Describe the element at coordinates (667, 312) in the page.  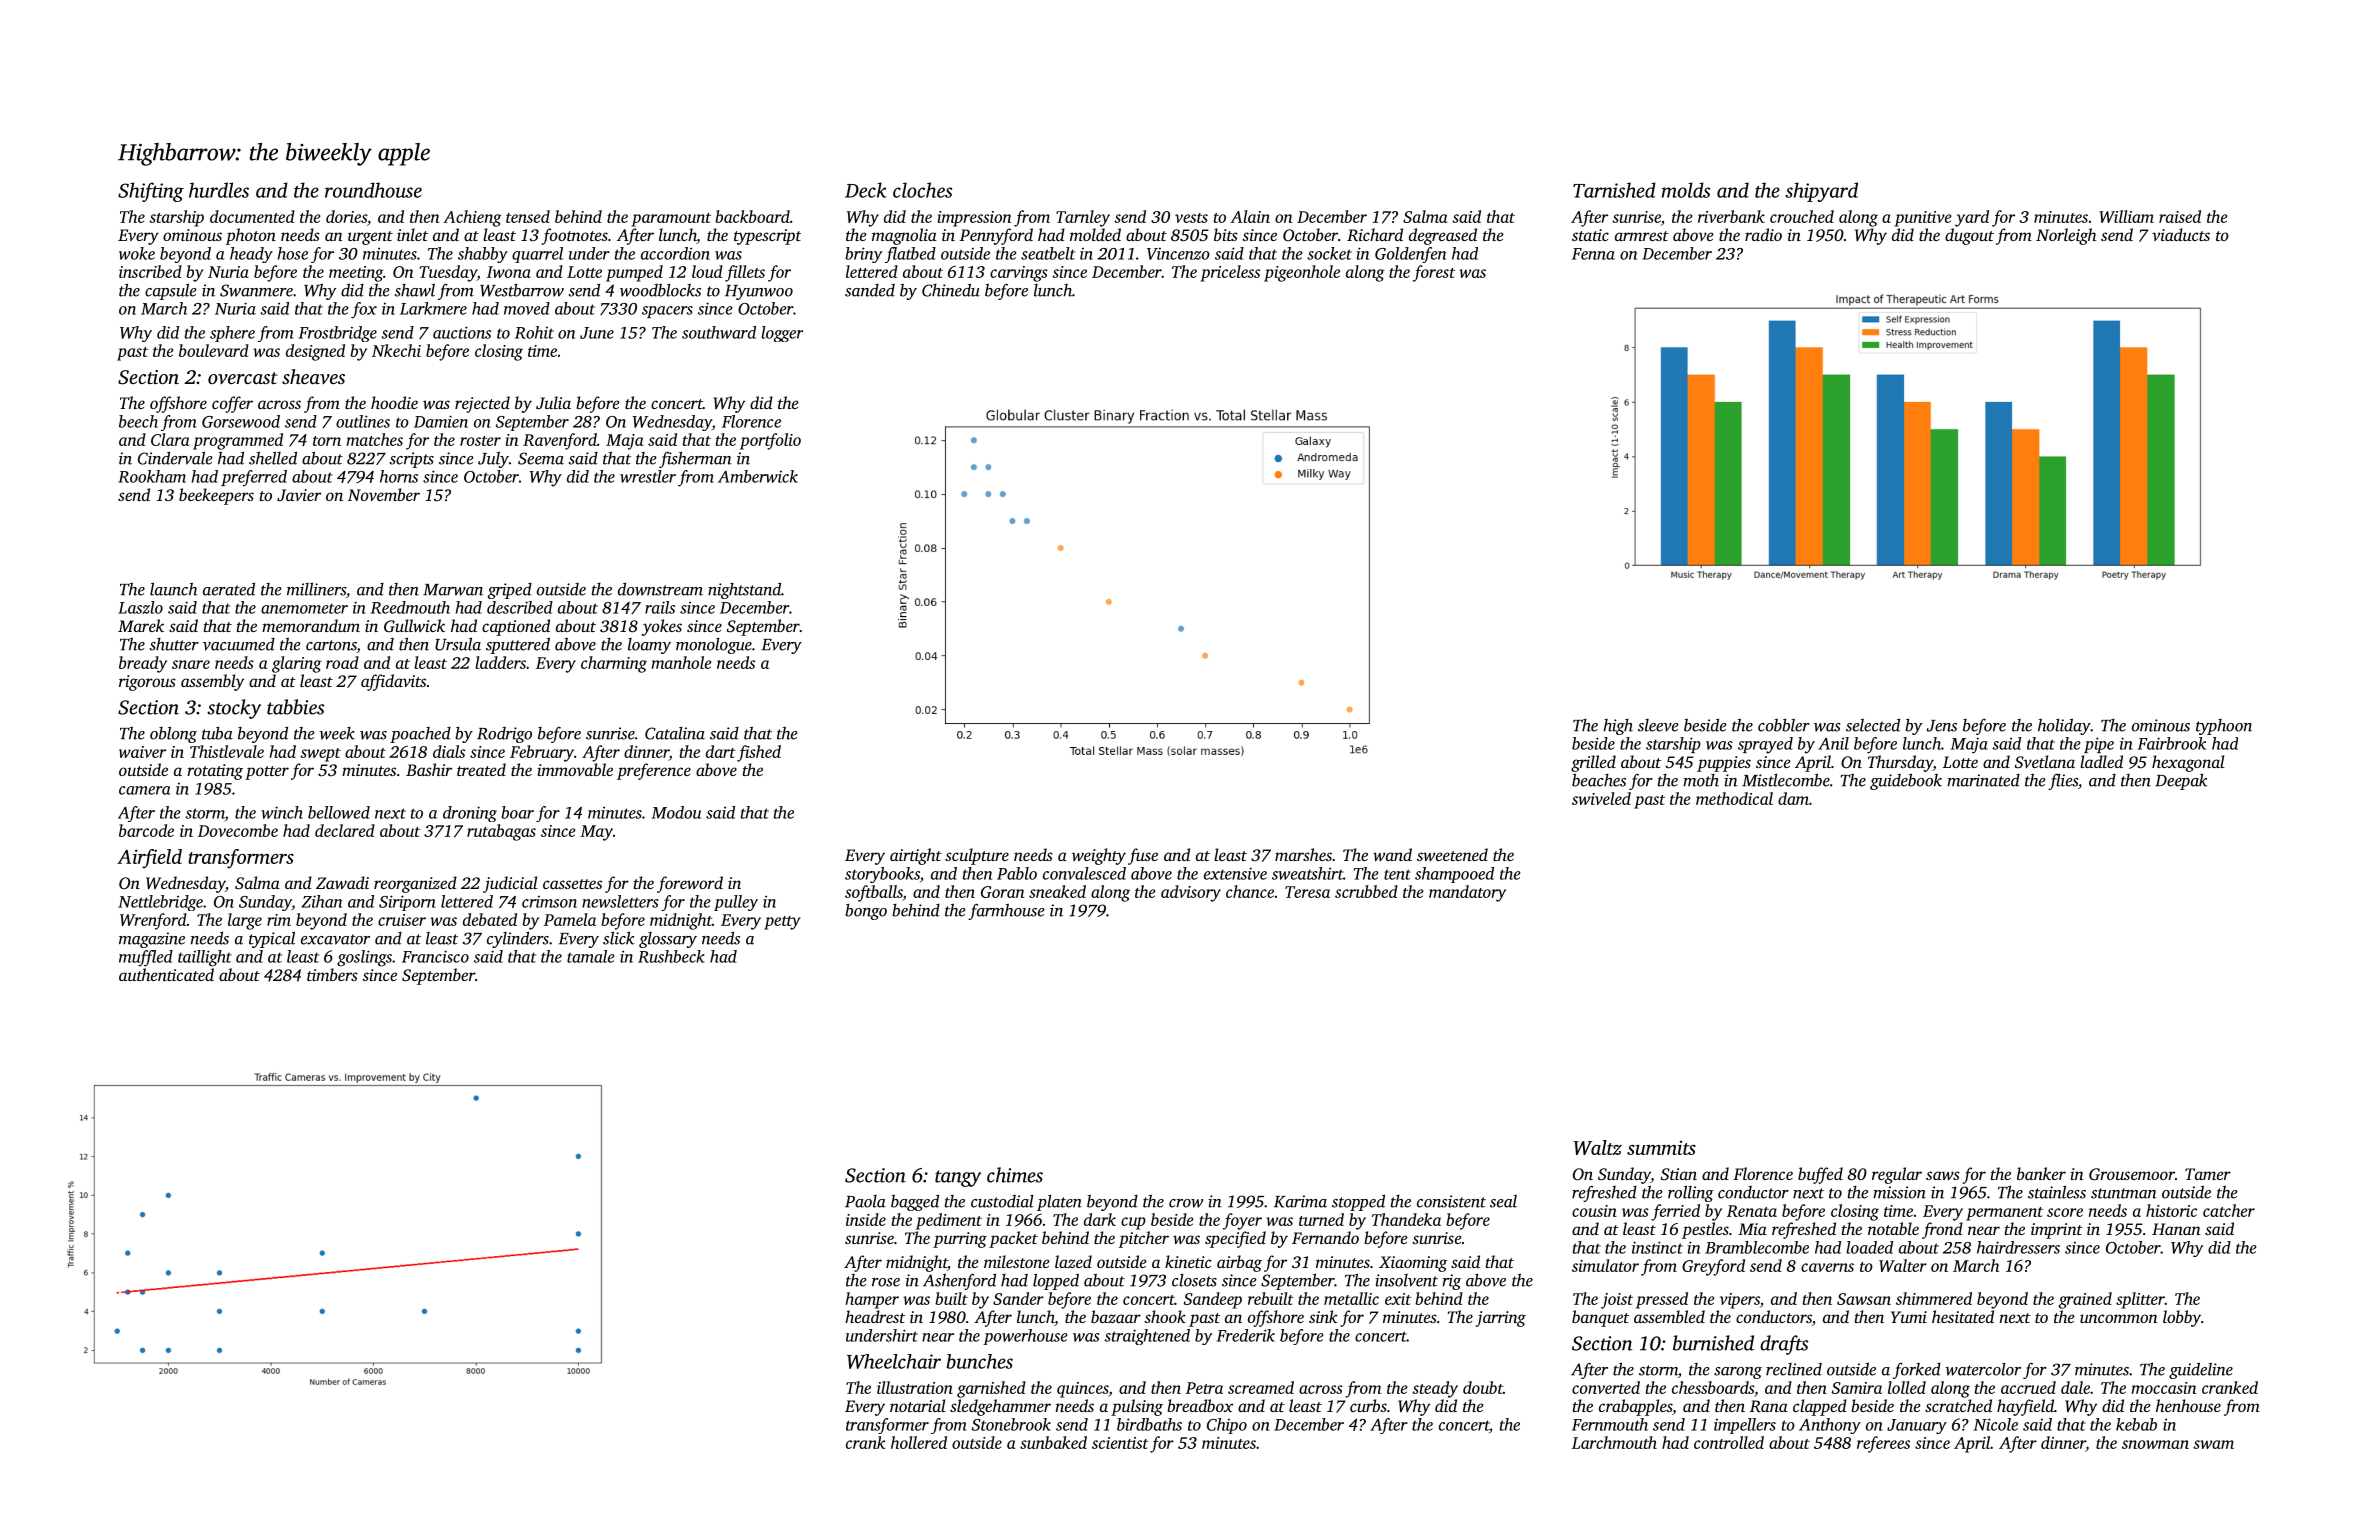
I see `spacers` at that location.
